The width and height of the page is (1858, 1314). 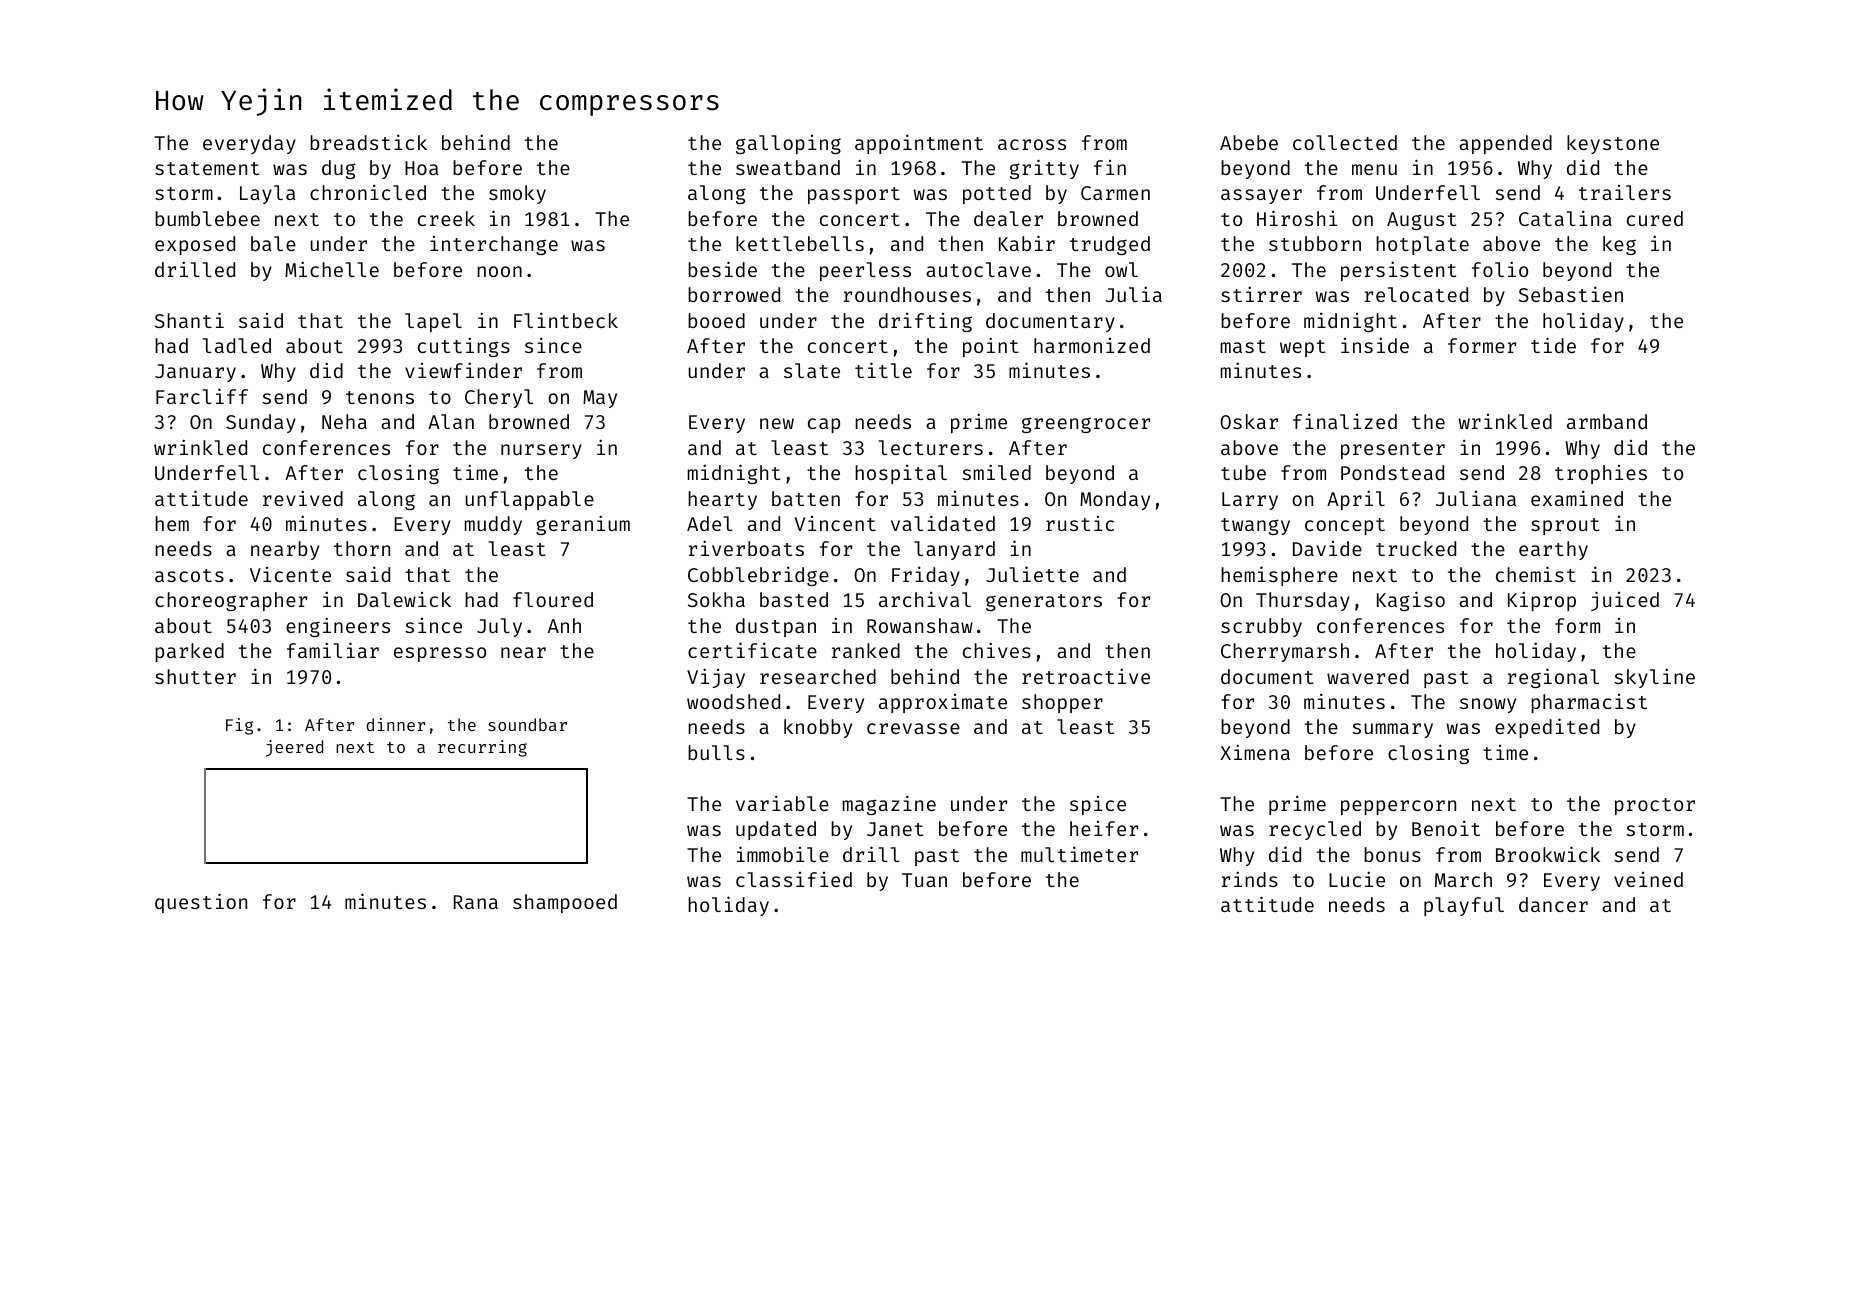 I want to click on noon, so click(x=499, y=271).
